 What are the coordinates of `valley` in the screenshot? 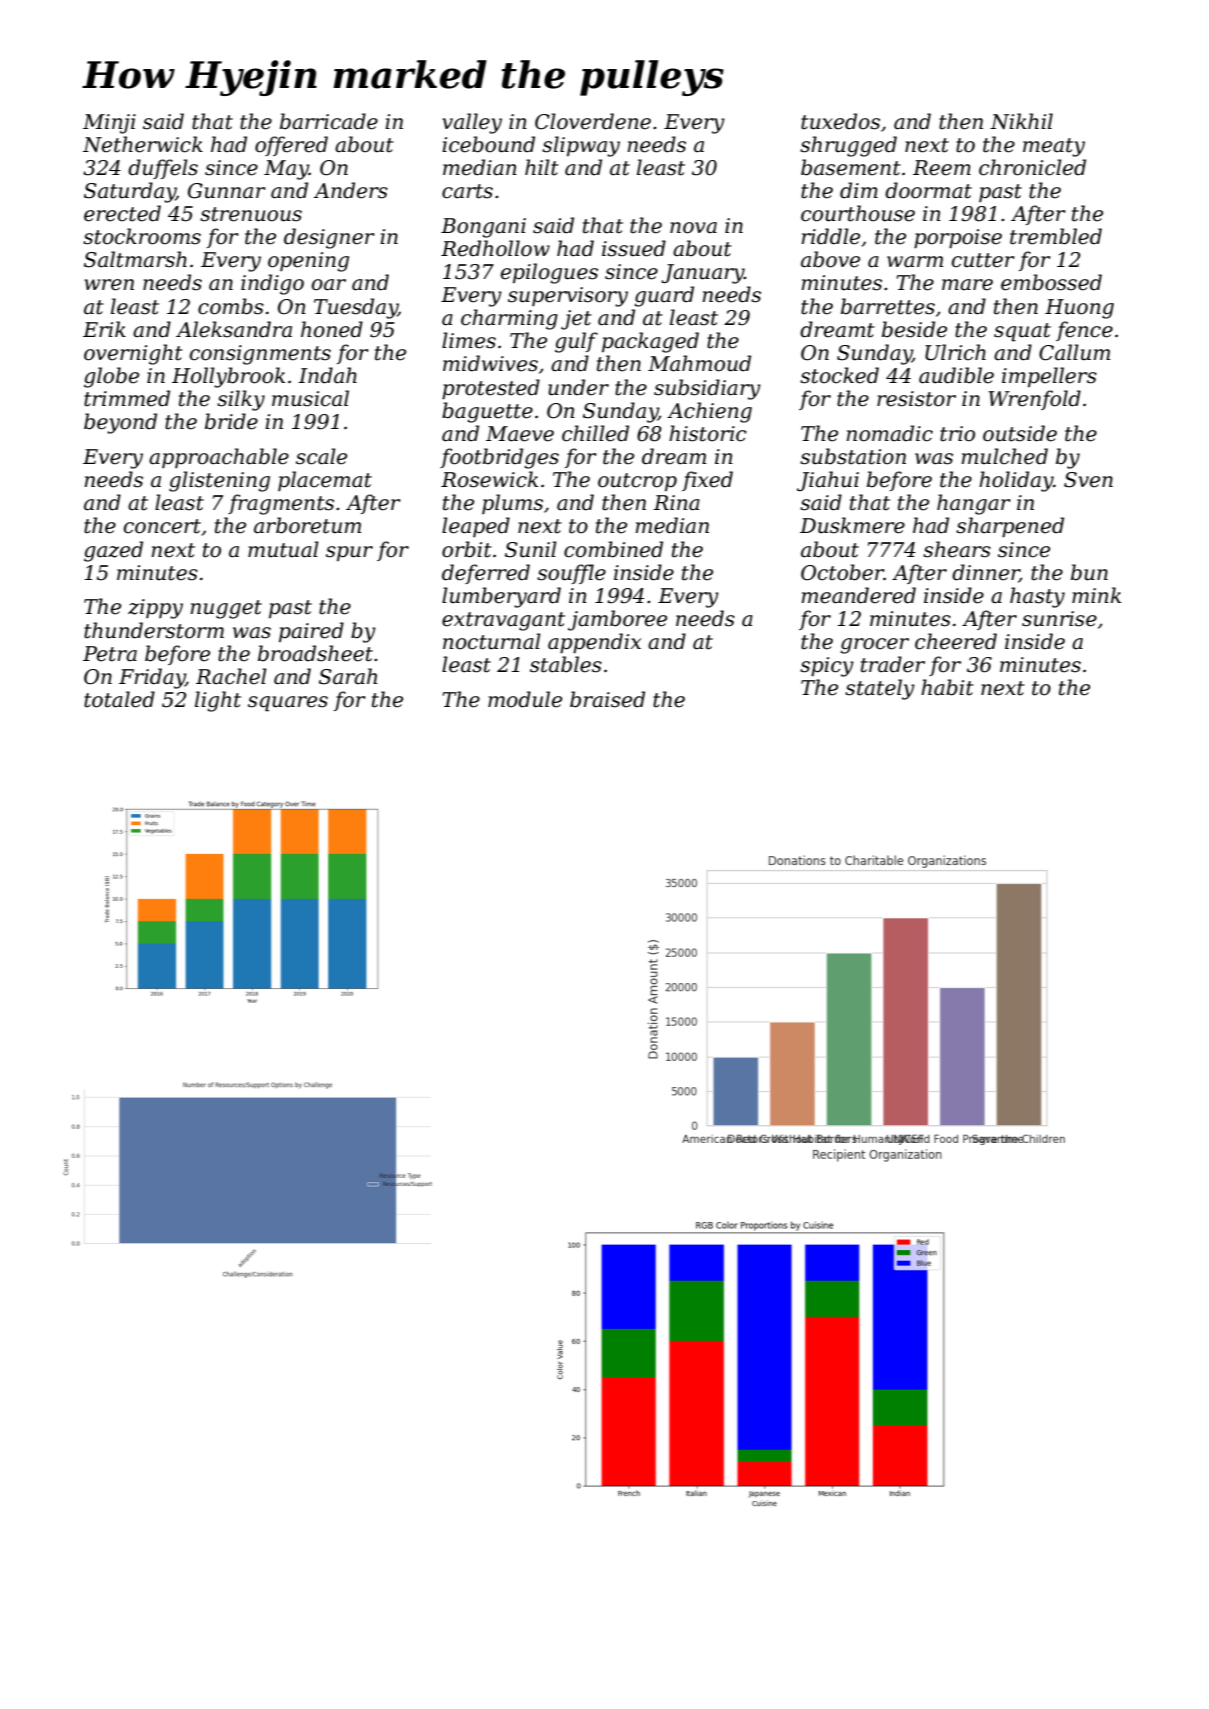 It's located at (472, 123).
